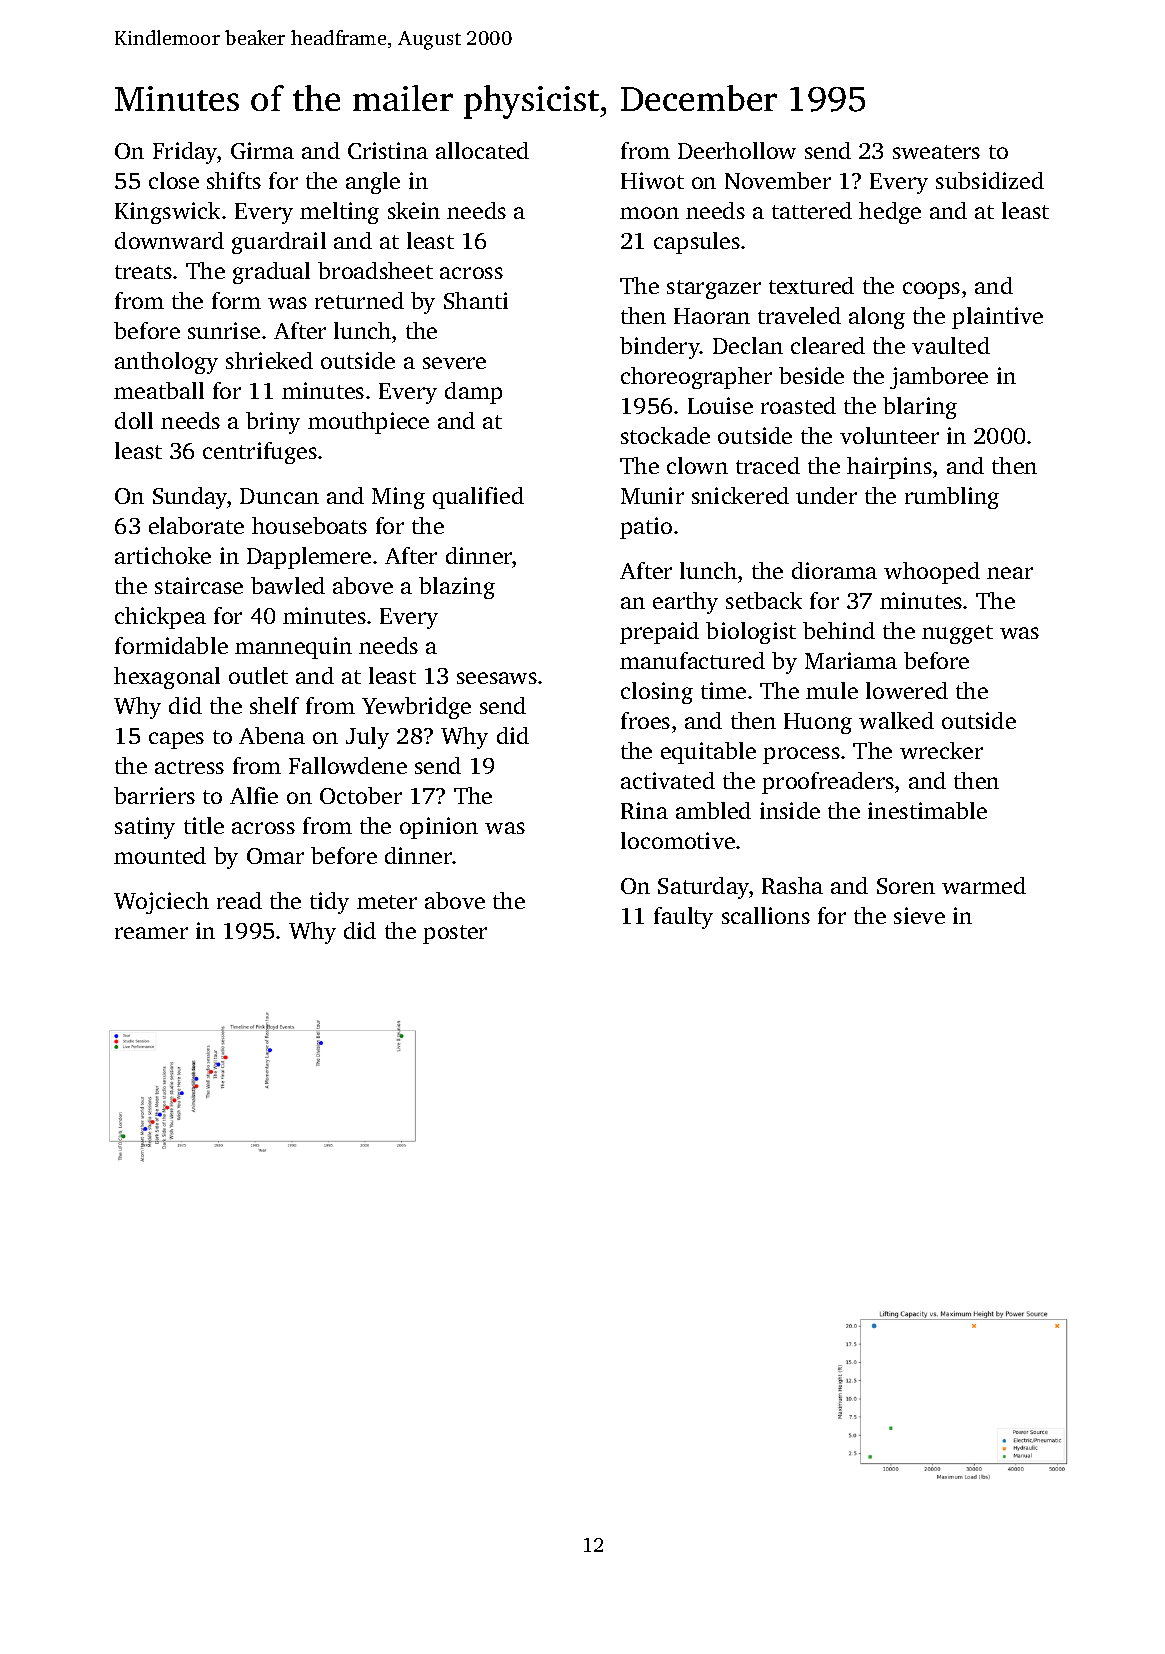  Describe the element at coordinates (939, 378) in the screenshot. I see `jamboree` at that location.
